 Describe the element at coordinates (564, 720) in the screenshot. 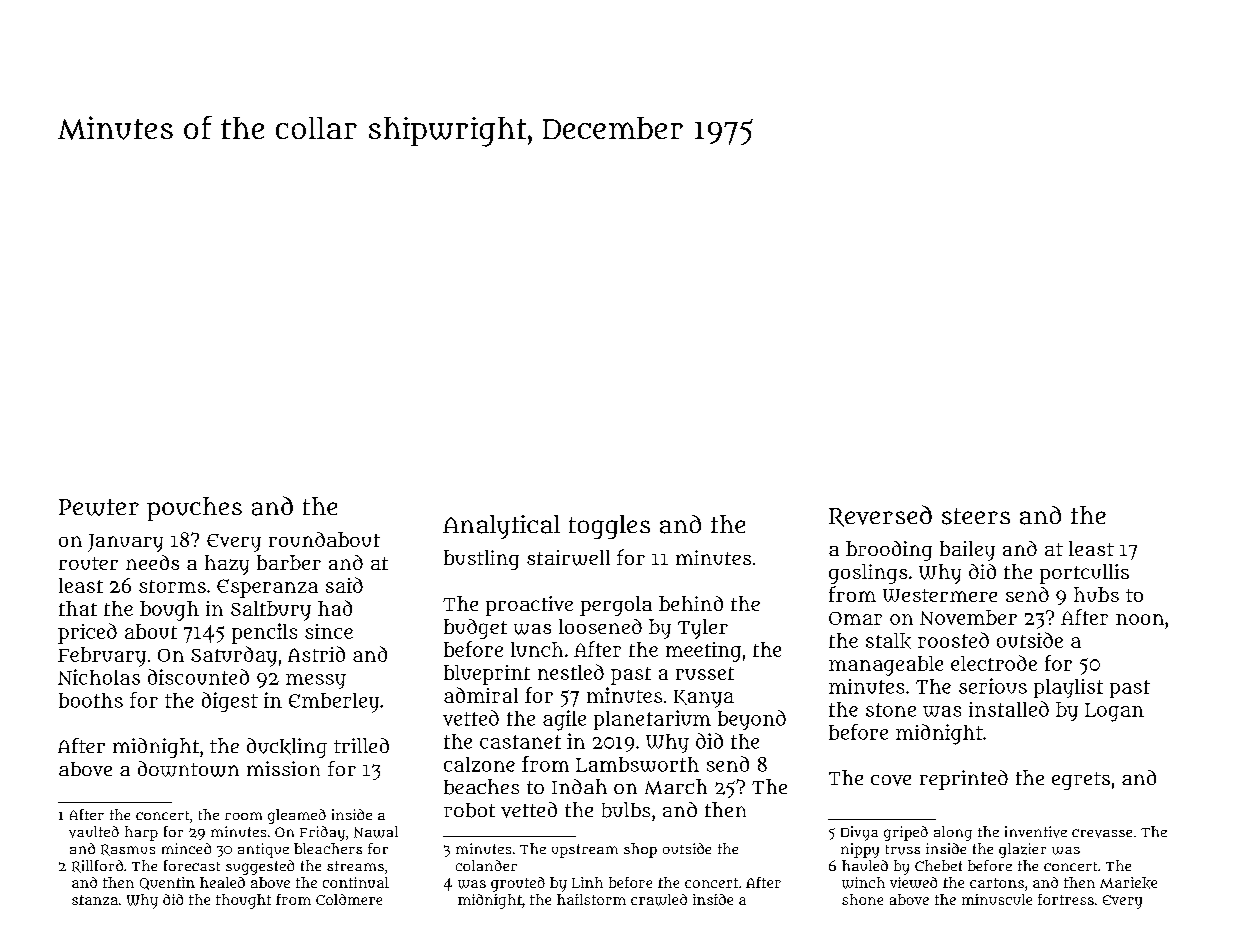

I see `agile` at that location.
